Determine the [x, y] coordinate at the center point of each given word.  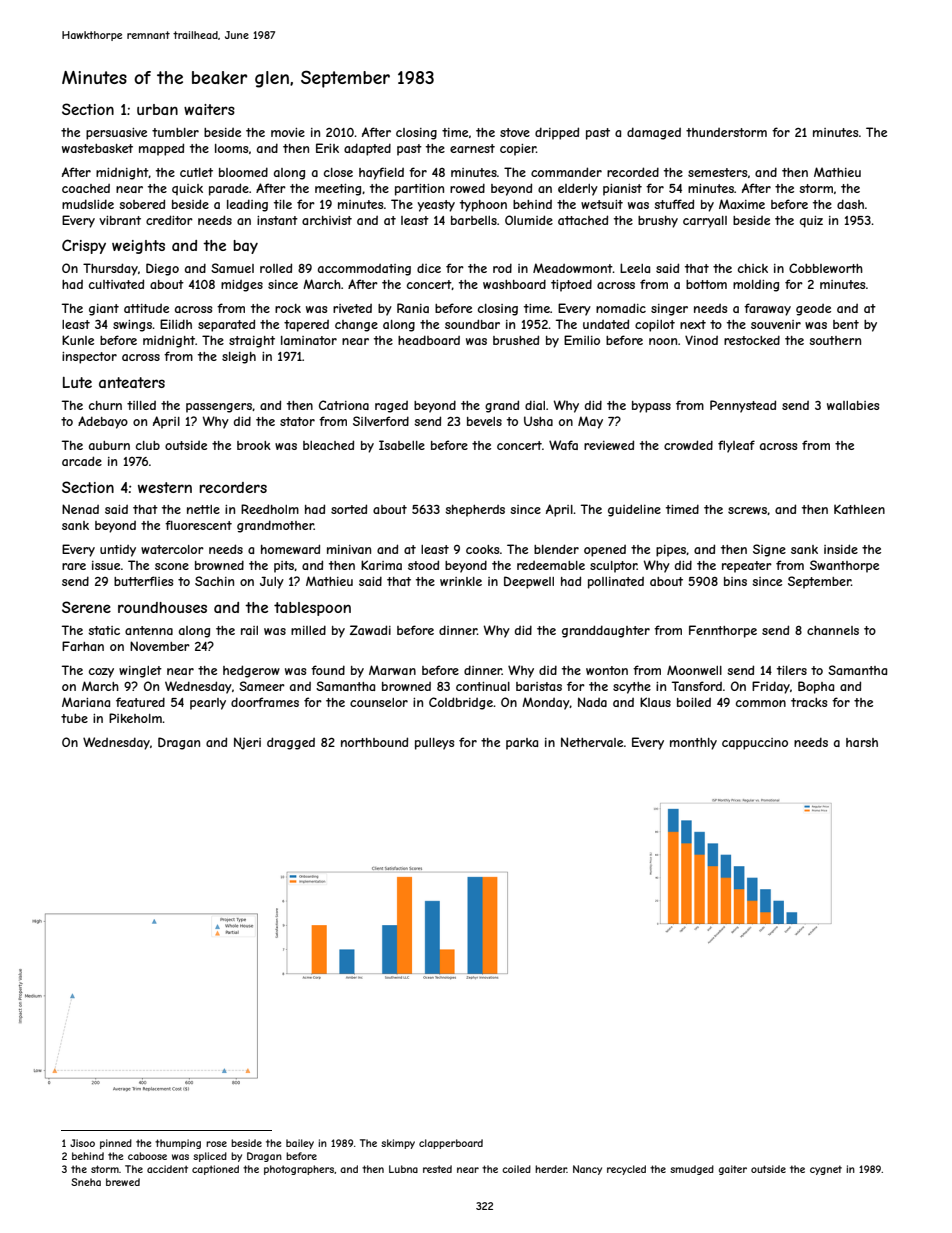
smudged [692, 1170]
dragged [291, 743]
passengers [219, 408]
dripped [557, 133]
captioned [215, 1170]
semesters [717, 172]
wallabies [853, 405]
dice [429, 268]
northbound [374, 742]
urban [157, 109]
